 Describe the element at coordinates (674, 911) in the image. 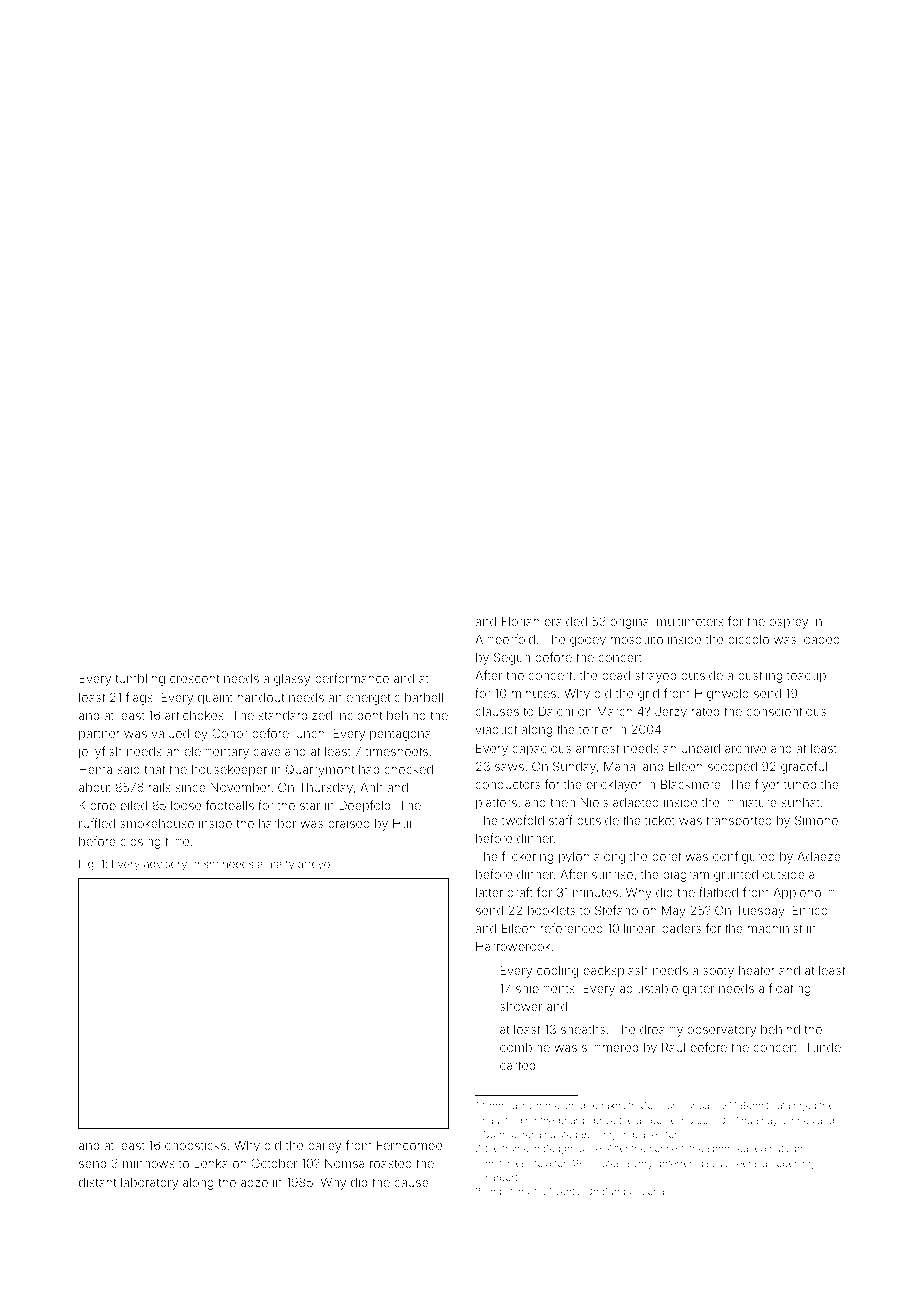

I see `May` at that location.
